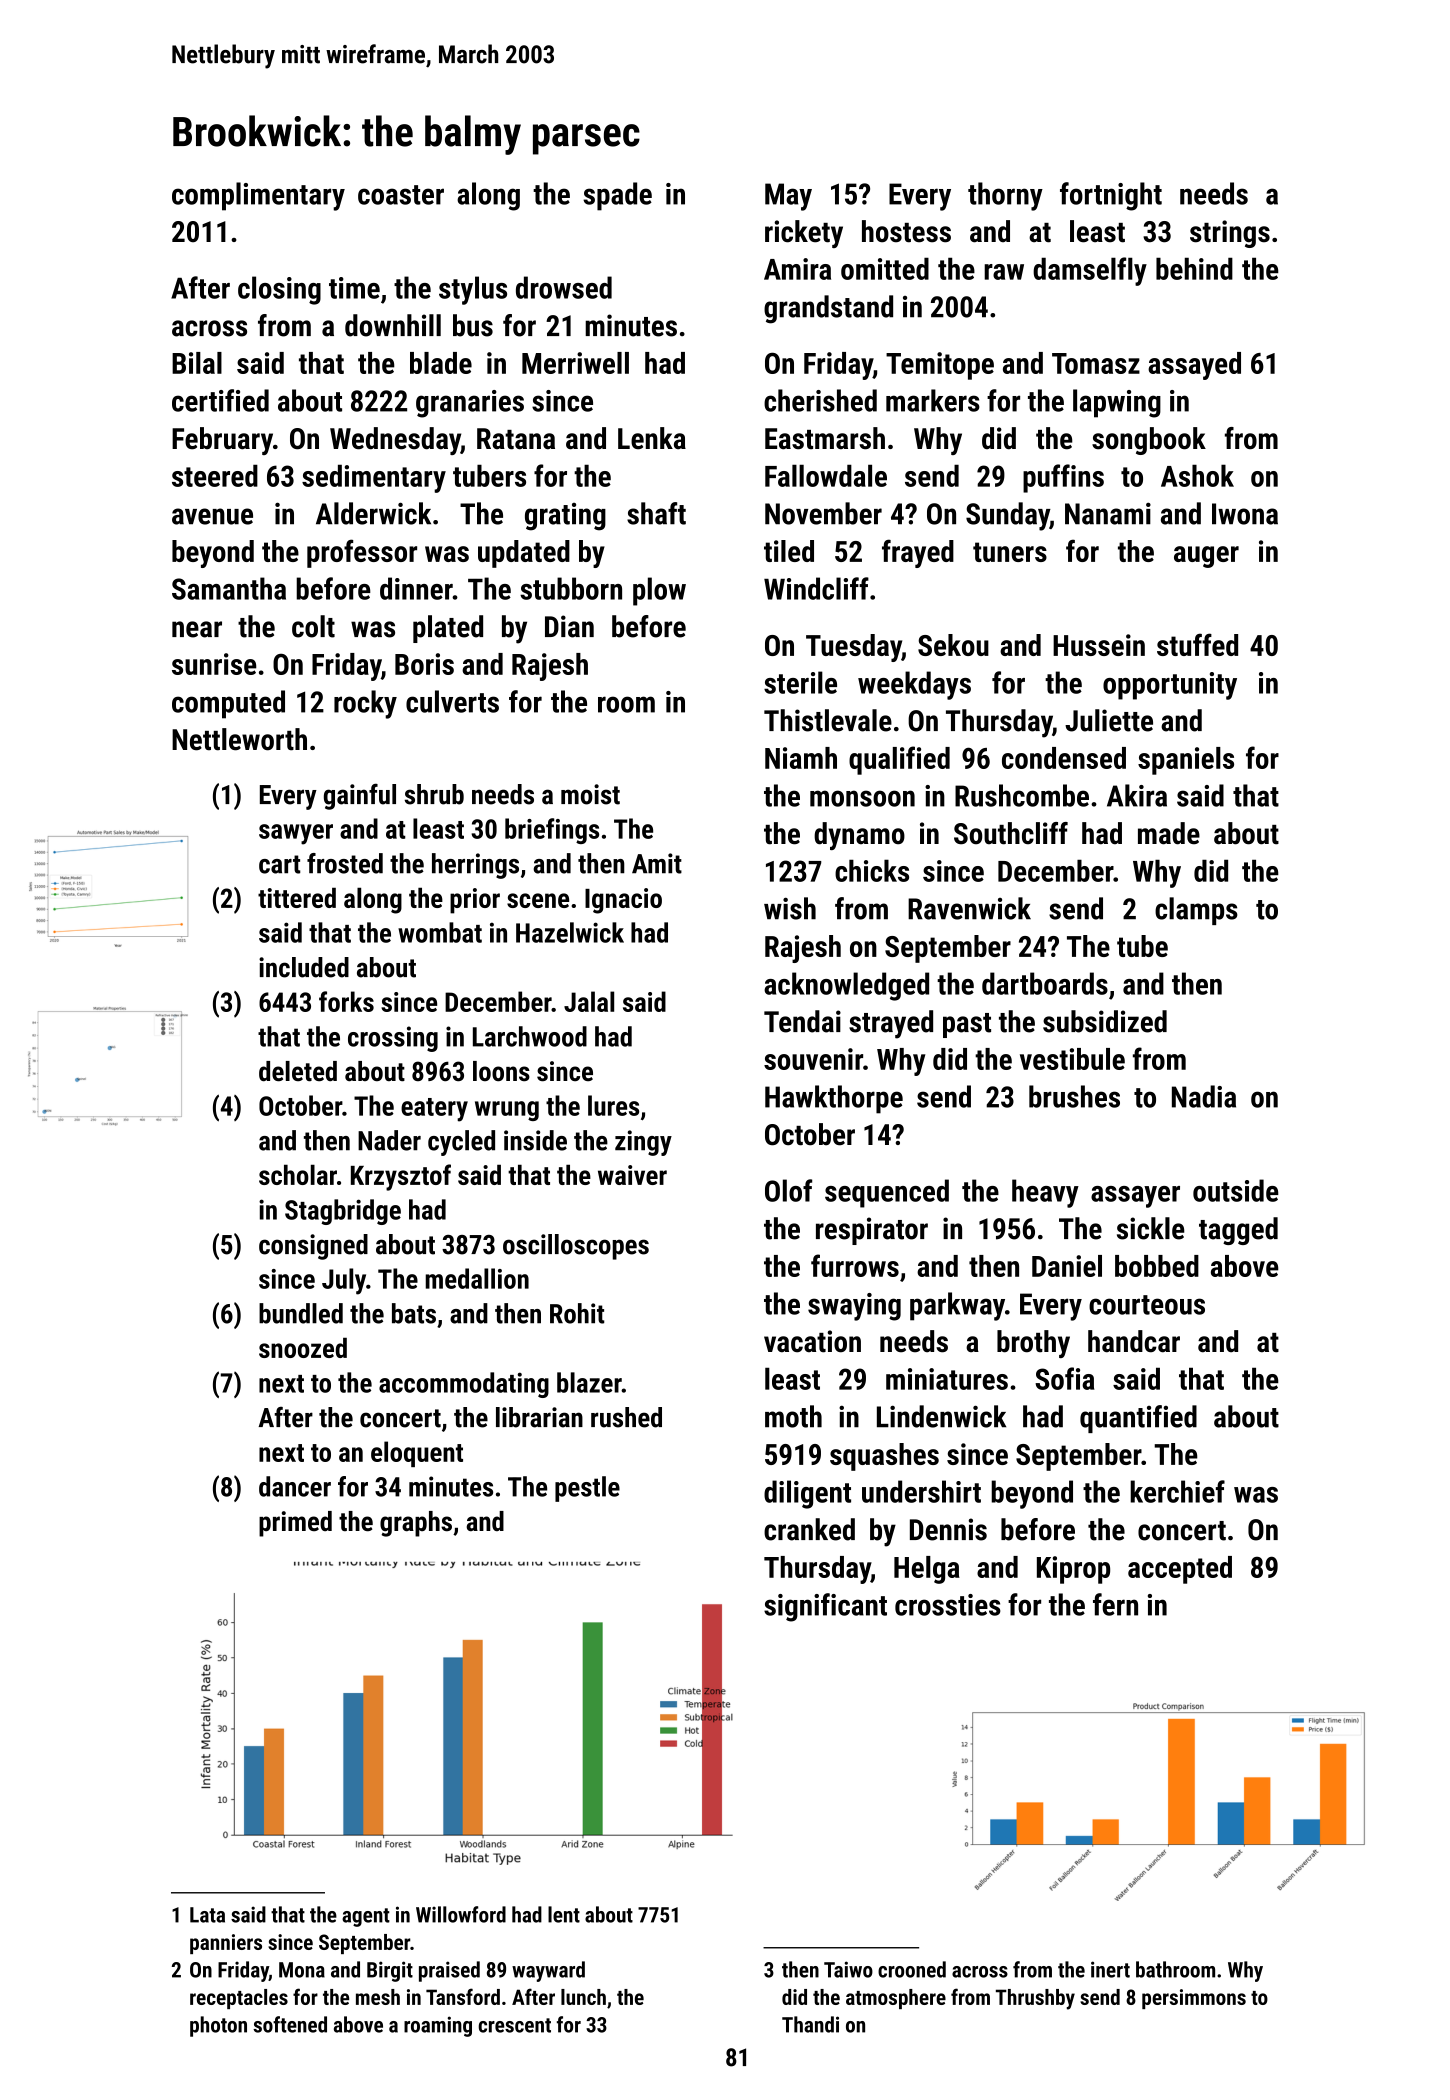 The image size is (1450, 2100). I want to click on agent, so click(366, 1917).
